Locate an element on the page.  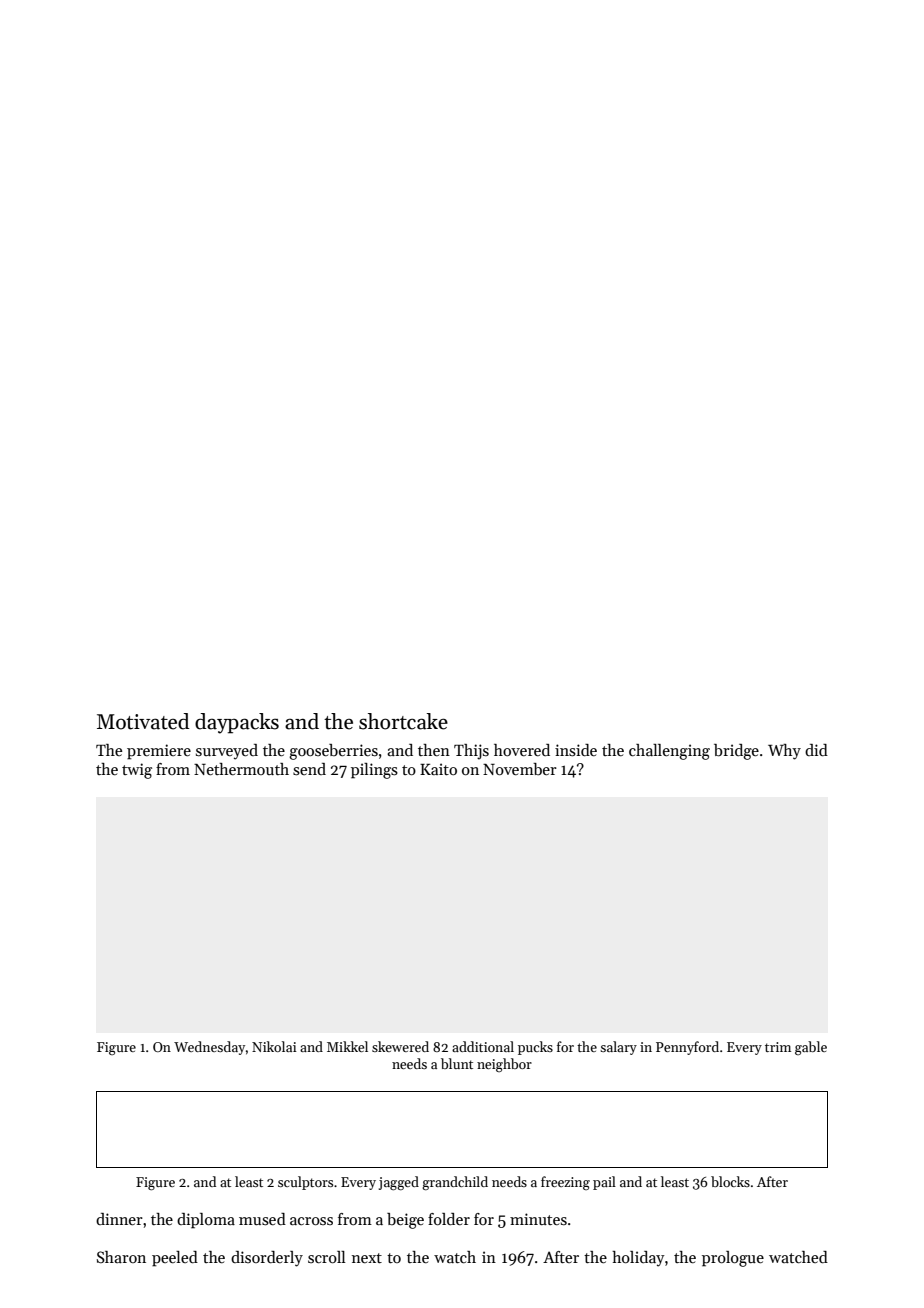
Motivated is located at coordinates (143, 721).
